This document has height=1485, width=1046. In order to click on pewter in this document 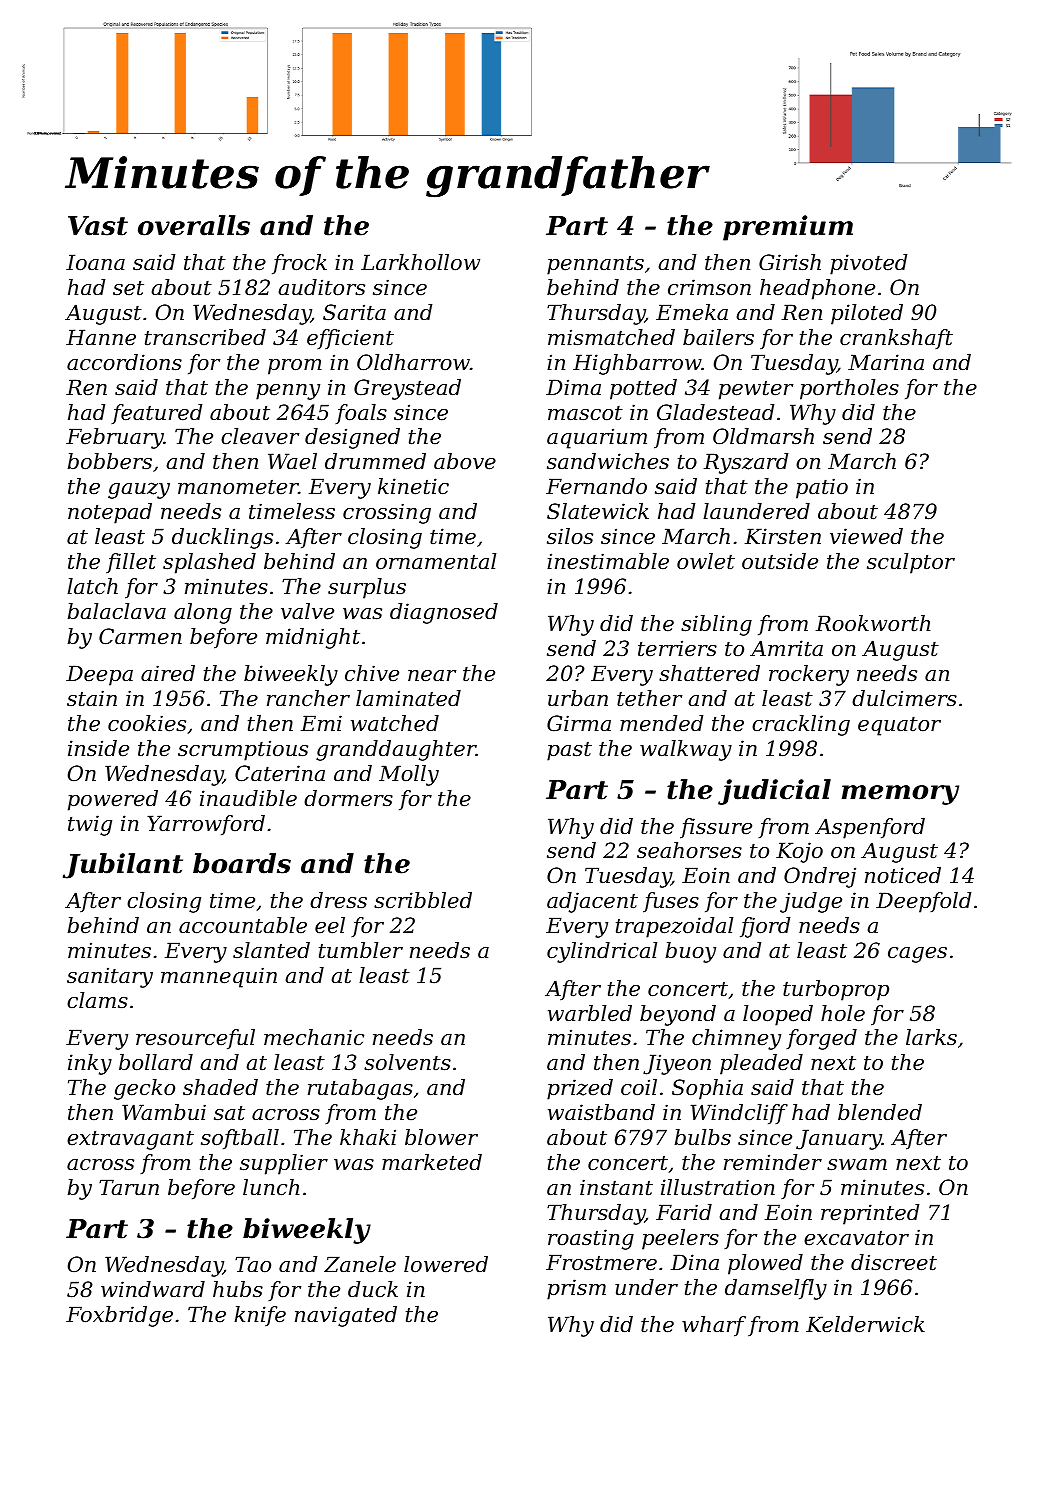, I will do `click(756, 390)`.
